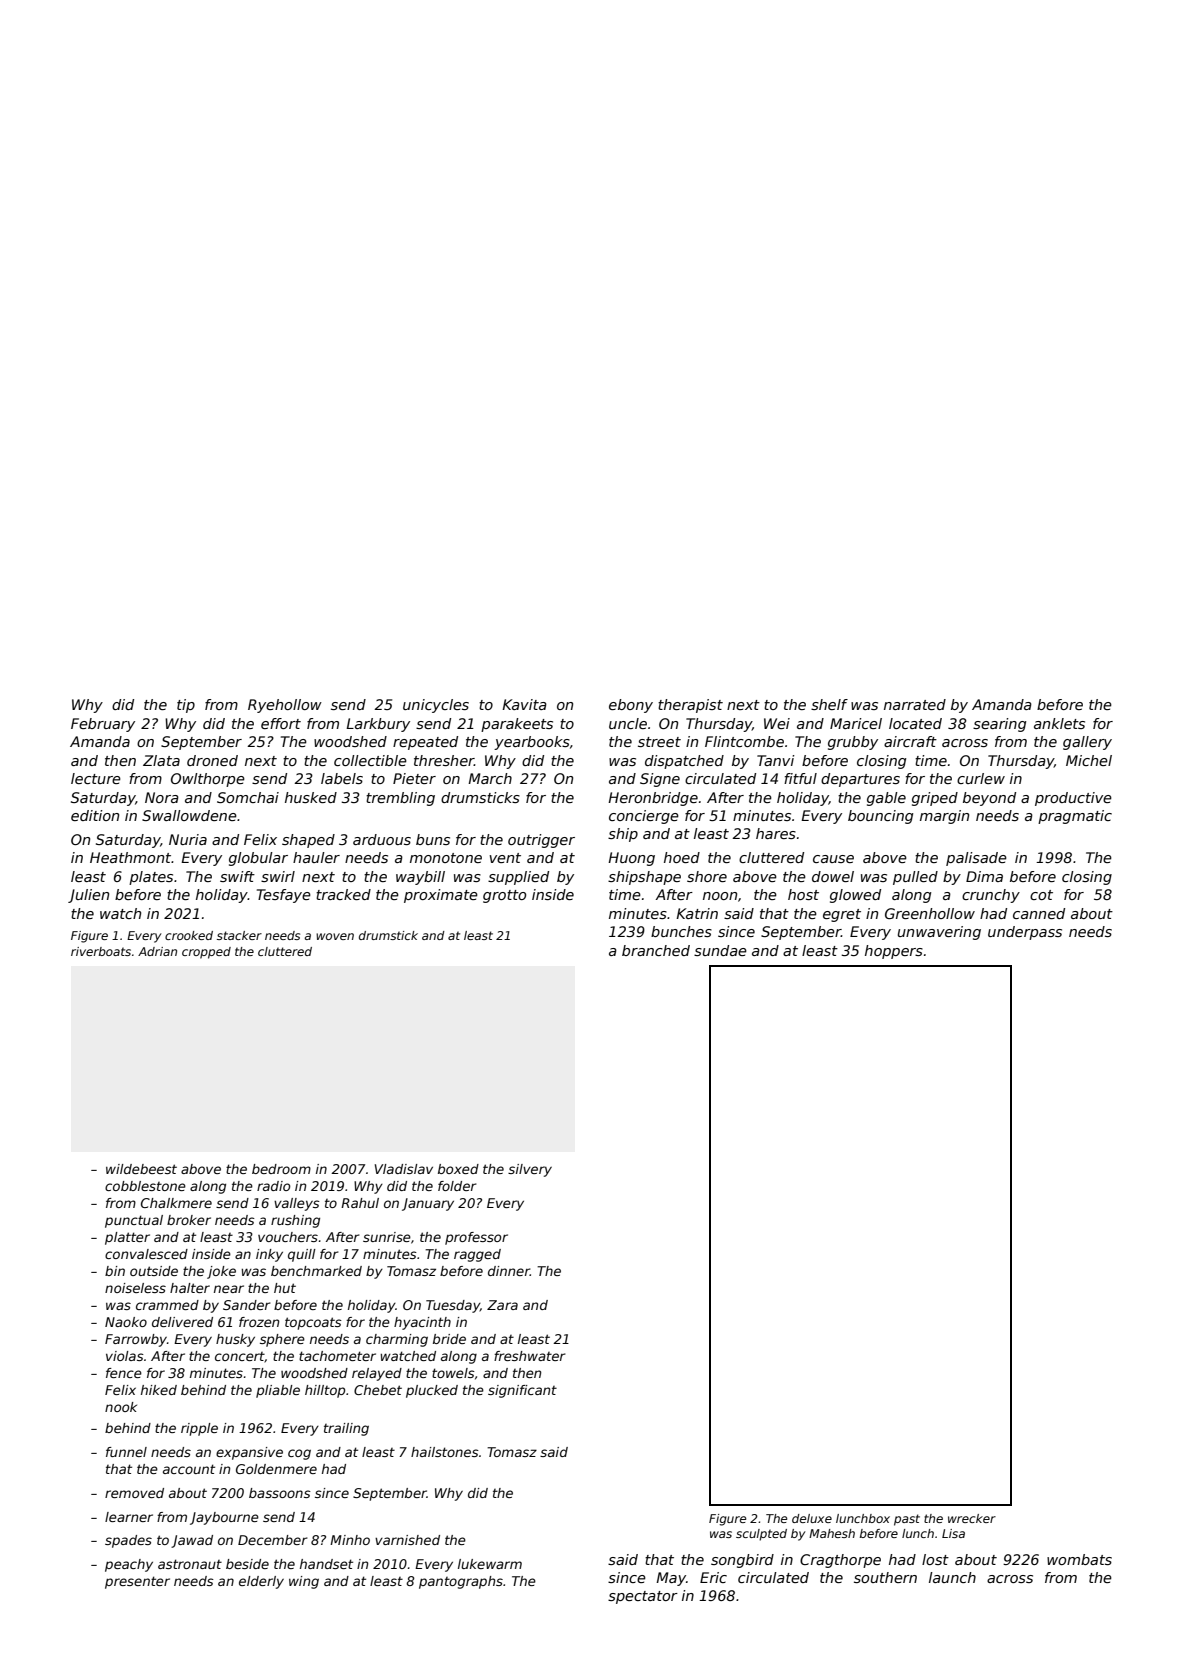 This document has height=1673, width=1183. Describe the element at coordinates (631, 859) in the document. I see `Huong` at that location.
